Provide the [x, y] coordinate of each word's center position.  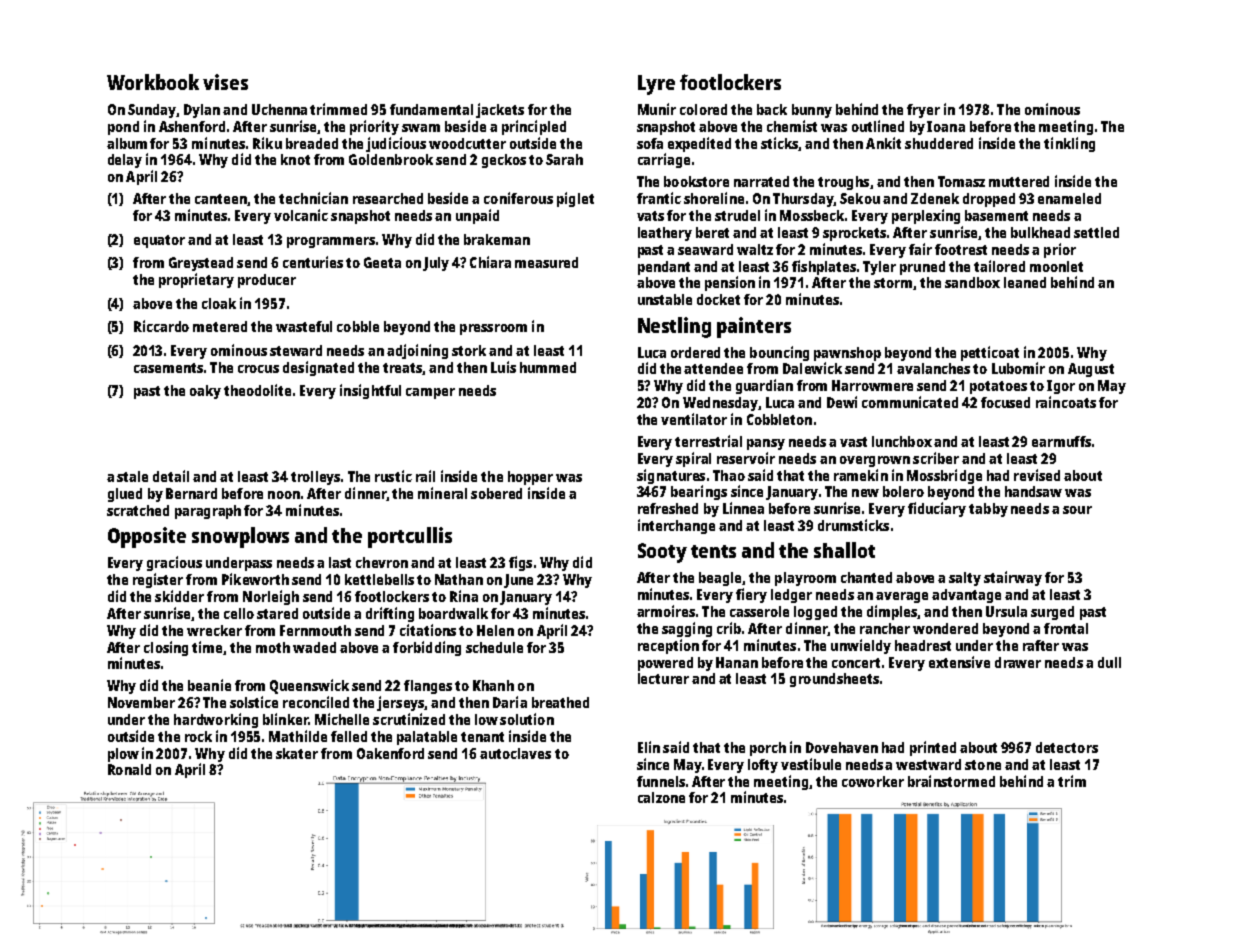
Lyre [656, 85]
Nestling [674, 327]
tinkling [1069, 144]
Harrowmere [872, 385]
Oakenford [390, 753]
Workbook [153, 82]
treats [402, 368]
